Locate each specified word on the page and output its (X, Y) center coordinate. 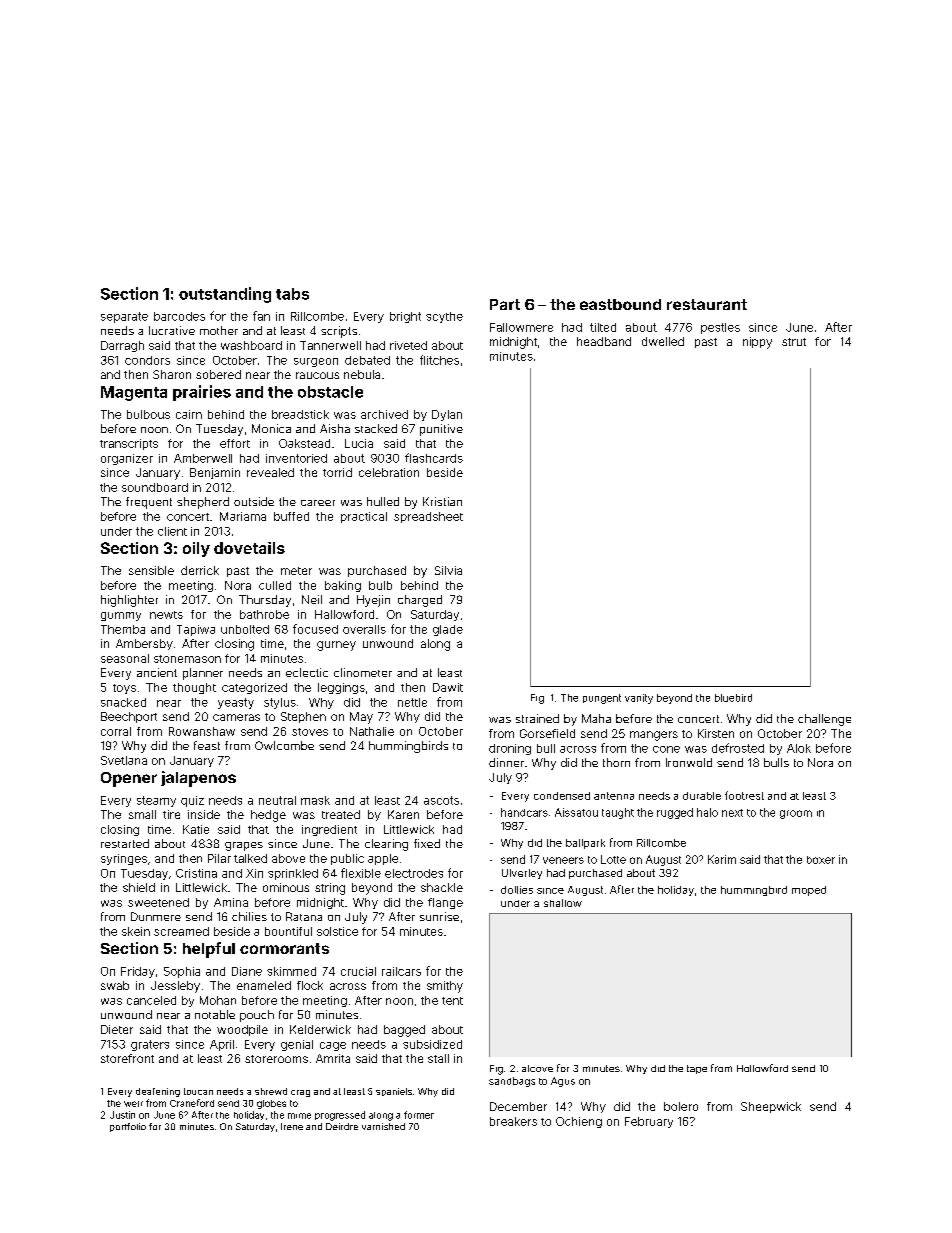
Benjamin (215, 473)
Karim (722, 859)
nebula (362, 374)
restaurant (707, 304)
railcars (401, 971)
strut (794, 342)
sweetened (158, 902)
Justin (122, 1115)
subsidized (432, 1044)
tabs (292, 294)
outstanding (225, 295)
